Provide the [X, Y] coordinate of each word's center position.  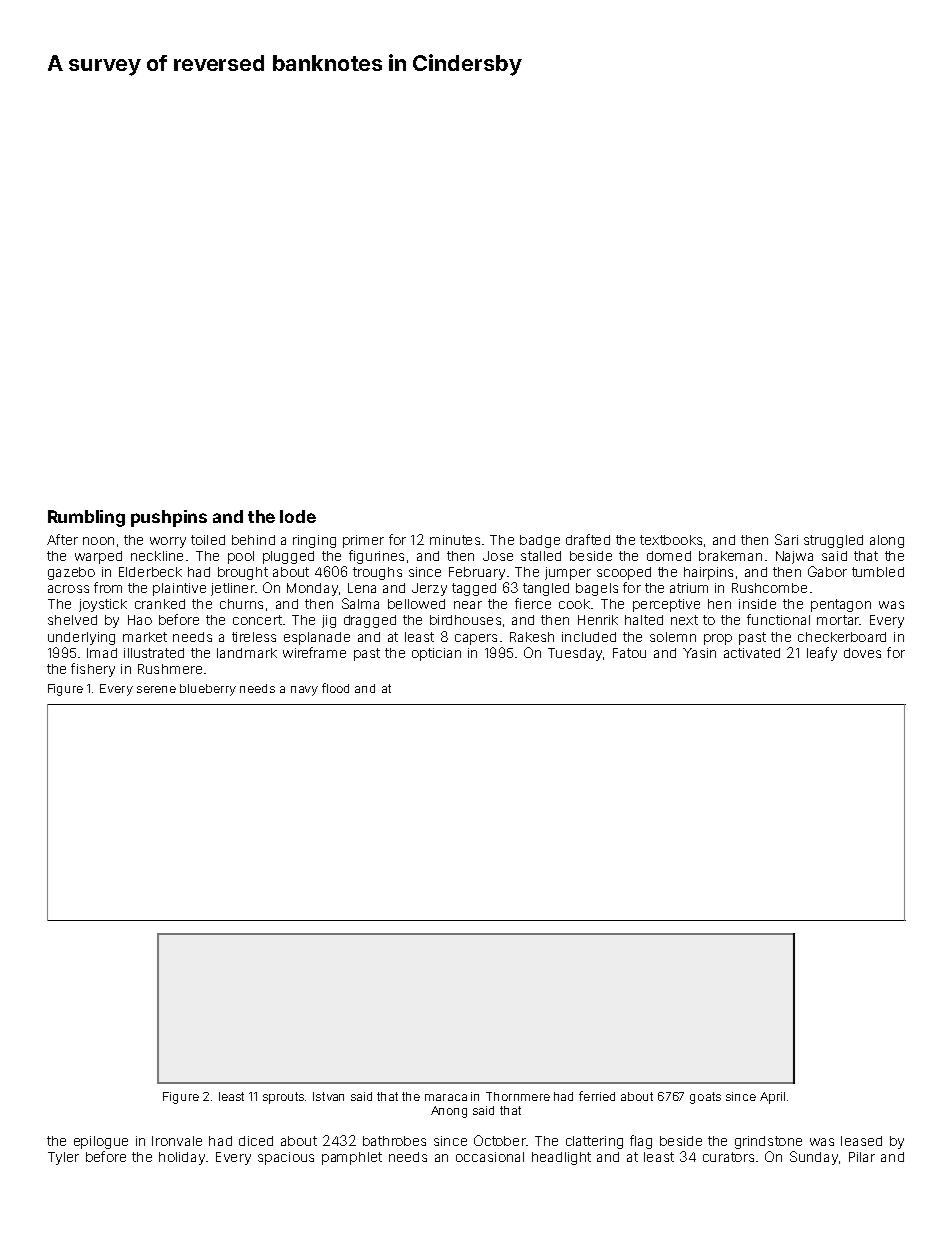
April [772, 1098]
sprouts [283, 1098]
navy [304, 691]
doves [862, 653]
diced [256, 1141]
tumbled [878, 572]
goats [705, 1098]
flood [335, 688]
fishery [93, 670]
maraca [446, 1097]
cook [574, 604]
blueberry [208, 690]
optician [436, 654]
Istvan [328, 1096]
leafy [822, 654]
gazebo [71, 573]
